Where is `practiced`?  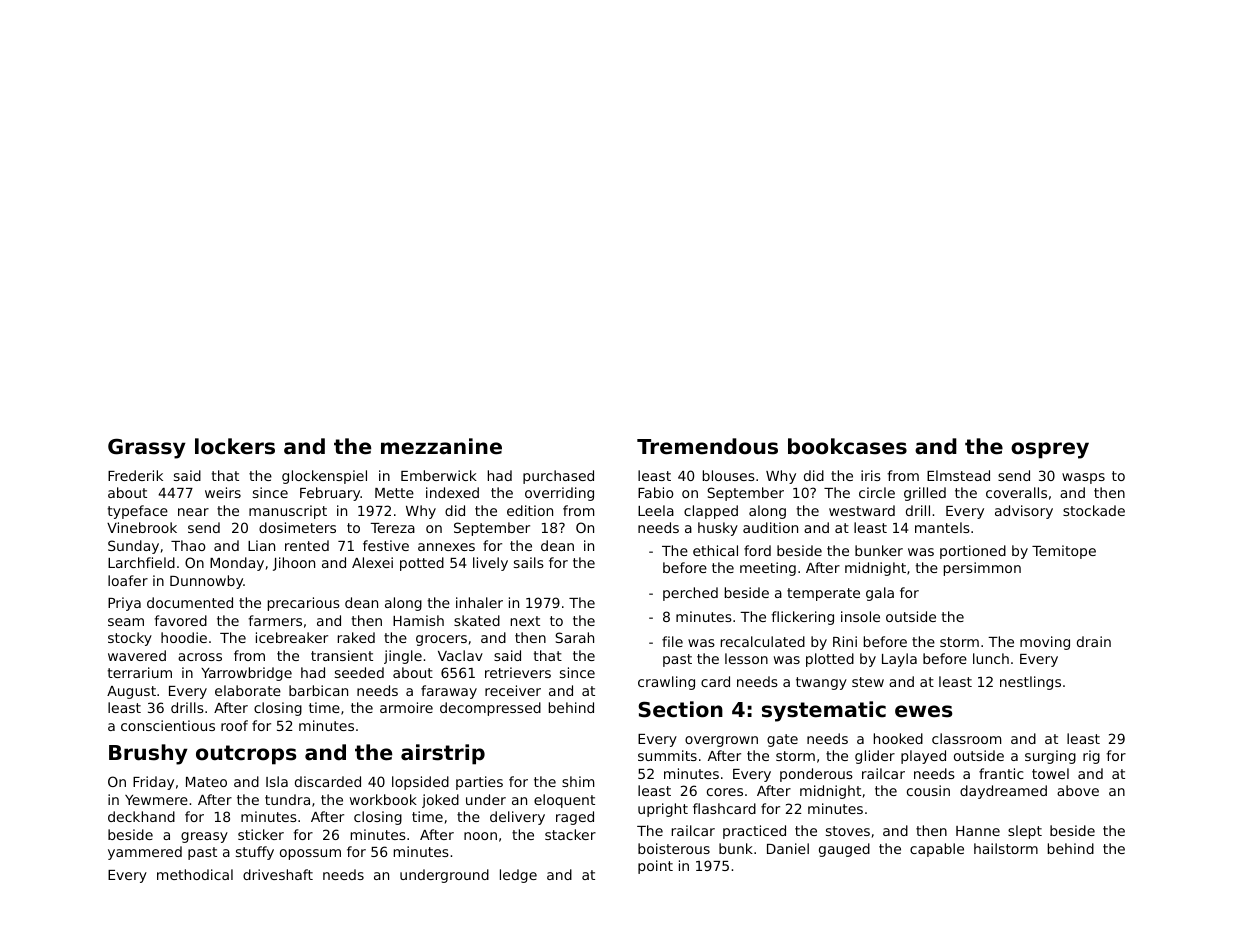
practiced is located at coordinates (754, 832).
